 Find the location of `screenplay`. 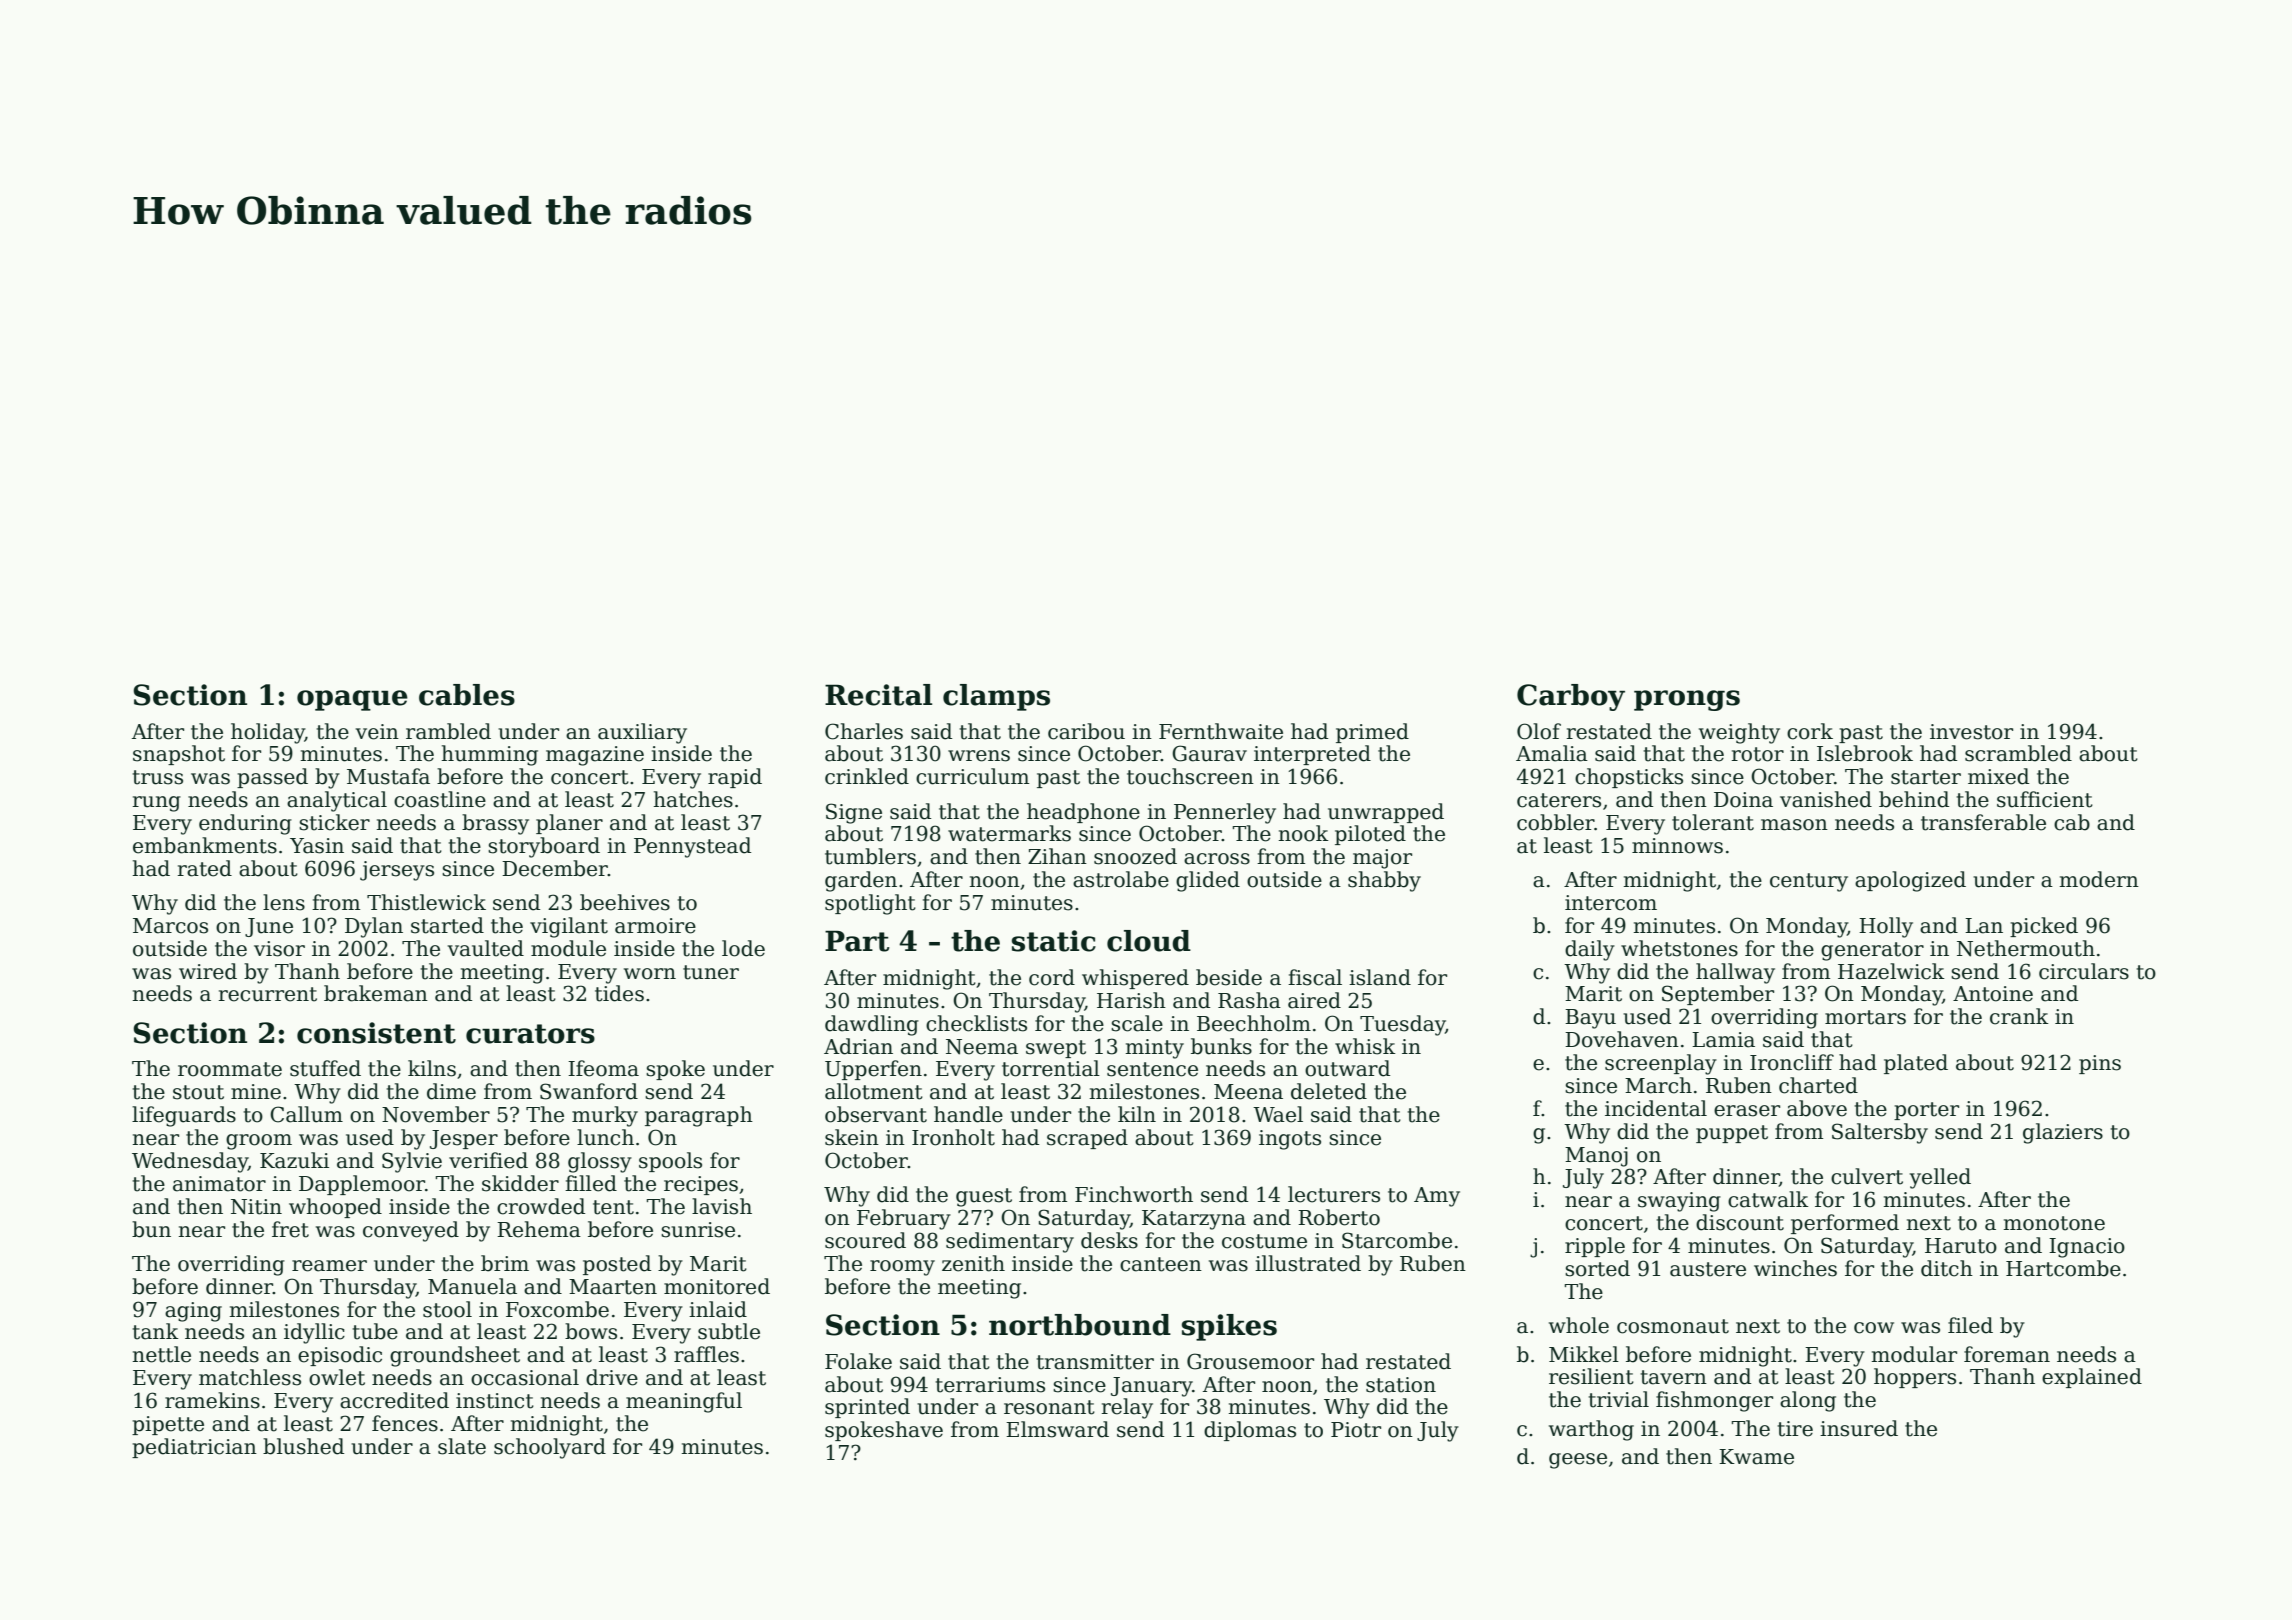

screenplay is located at coordinates (1661, 1064).
